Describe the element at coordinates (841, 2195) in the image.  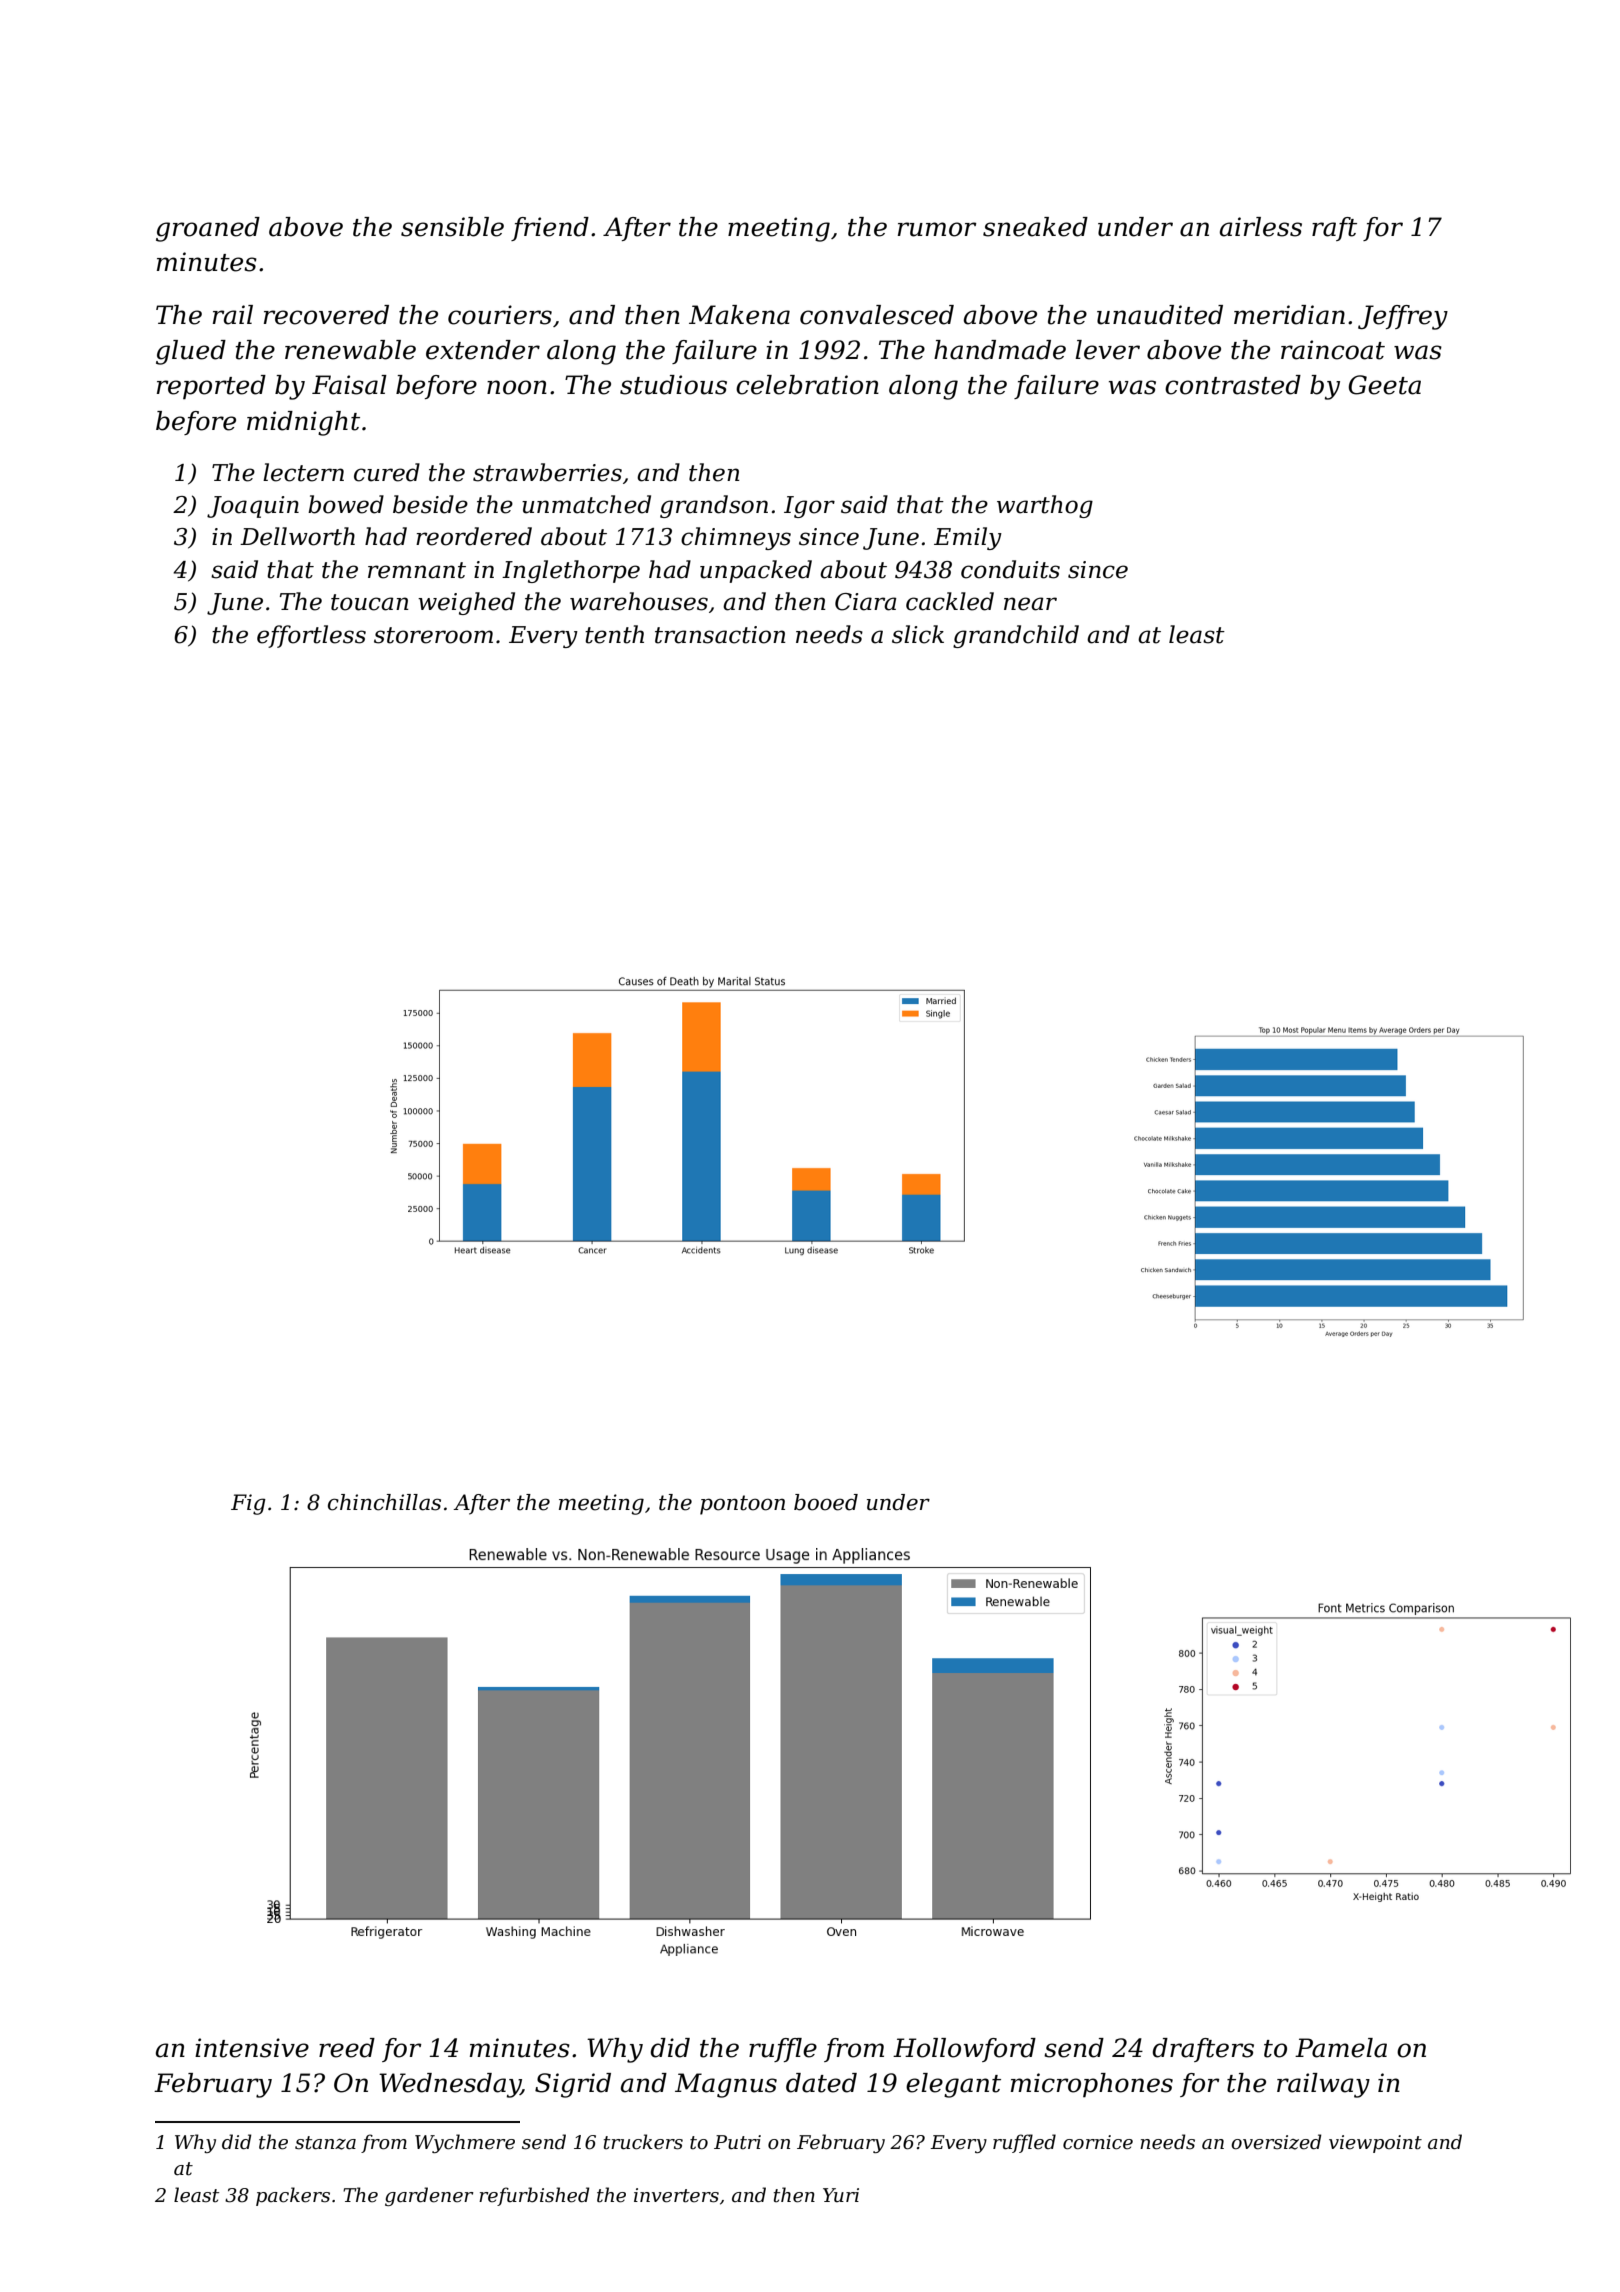
I see `Yuri` at that location.
